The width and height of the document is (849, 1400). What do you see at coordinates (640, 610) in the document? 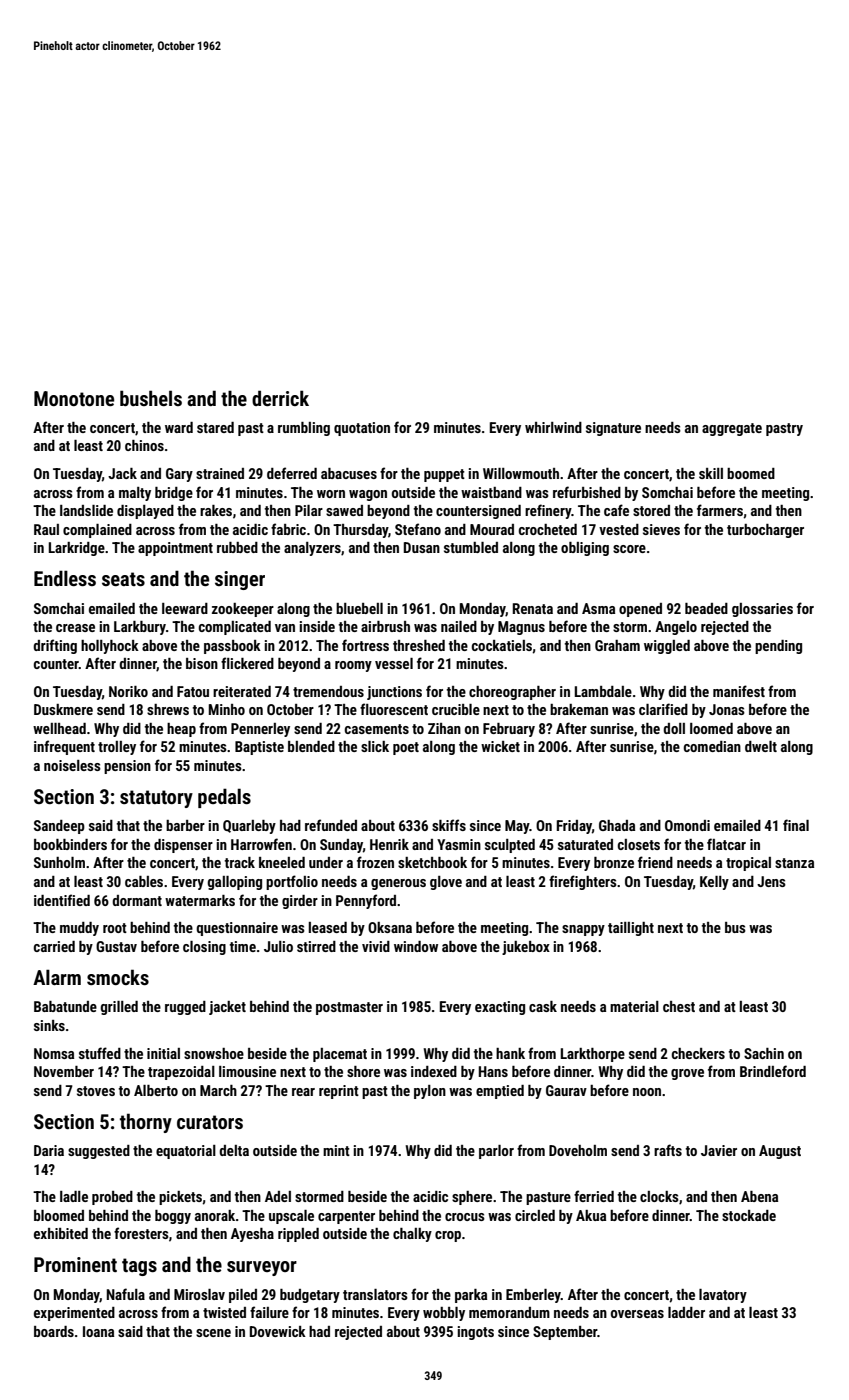
I see `opened` at bounding box center [640, 610].
